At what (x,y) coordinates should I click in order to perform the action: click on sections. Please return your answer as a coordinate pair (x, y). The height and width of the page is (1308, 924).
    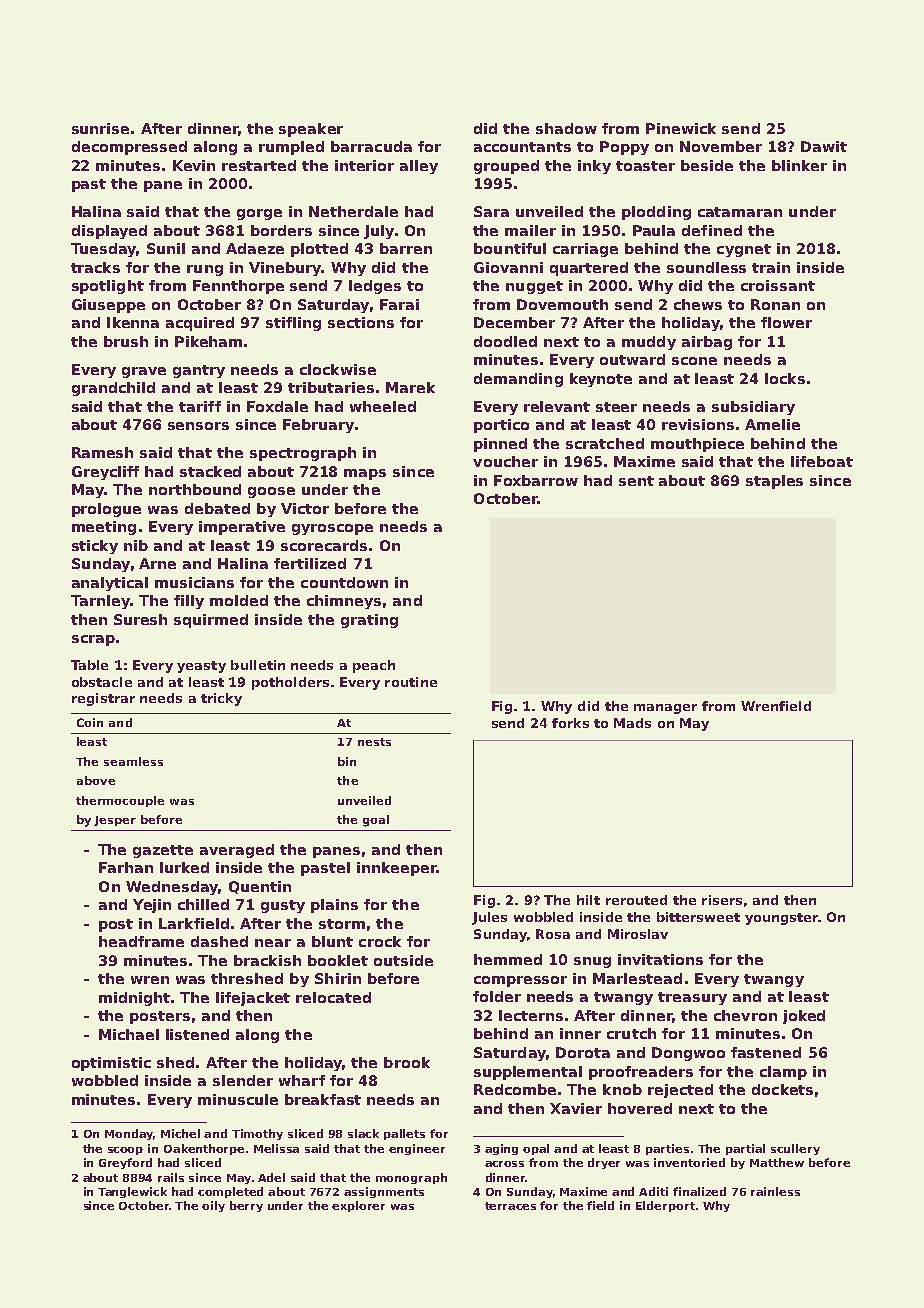
    Looking at the image, I should click on (361, 322).
